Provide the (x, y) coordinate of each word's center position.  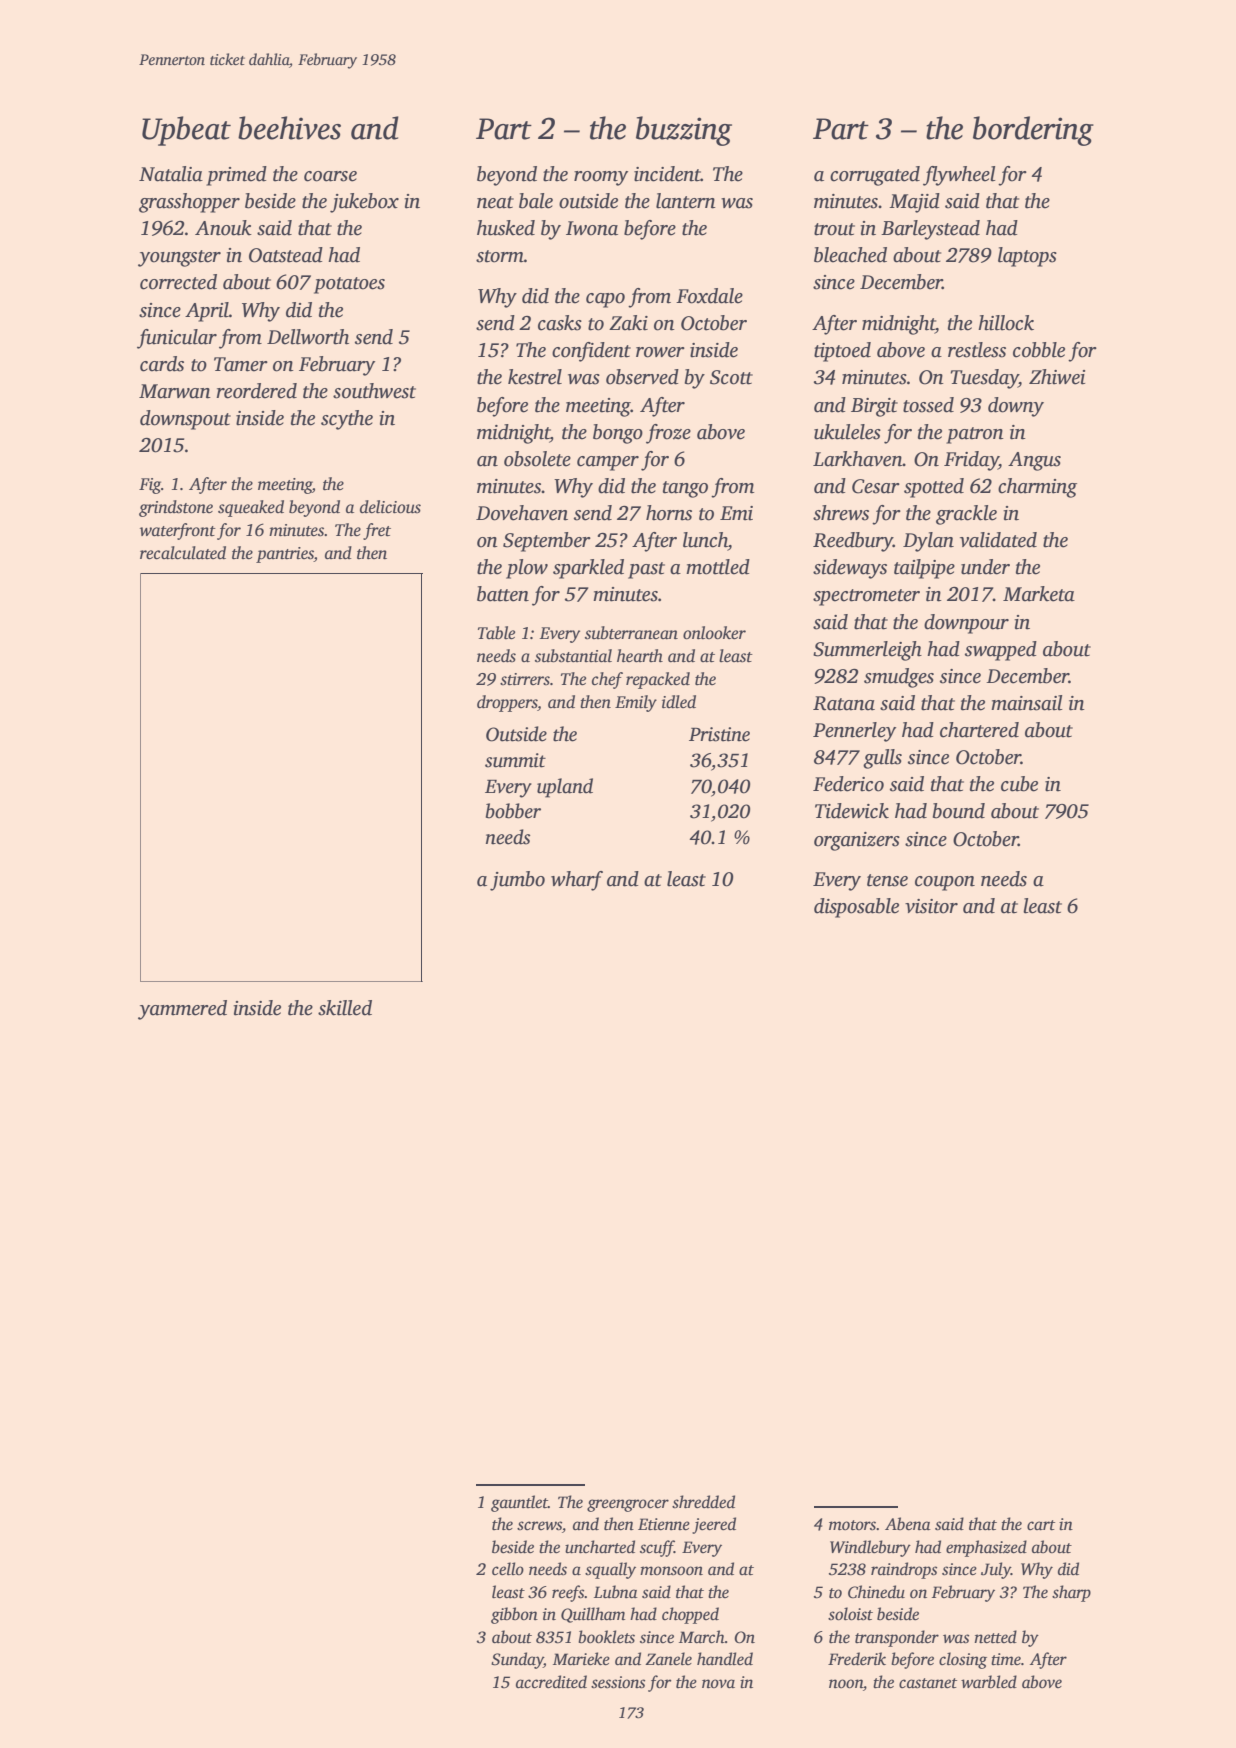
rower (660, 352)
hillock (1006, 323)
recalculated (183, 553)
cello (508, 1569)
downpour (966, 624)
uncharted (600, 1547)
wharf (577, 881)
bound (959, 811)
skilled (345, 1008)
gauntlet (519, 1503)
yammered (182, 1010)
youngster (179, 258)
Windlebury (870, 1548)
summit (515, 760)
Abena (908, 1524)
